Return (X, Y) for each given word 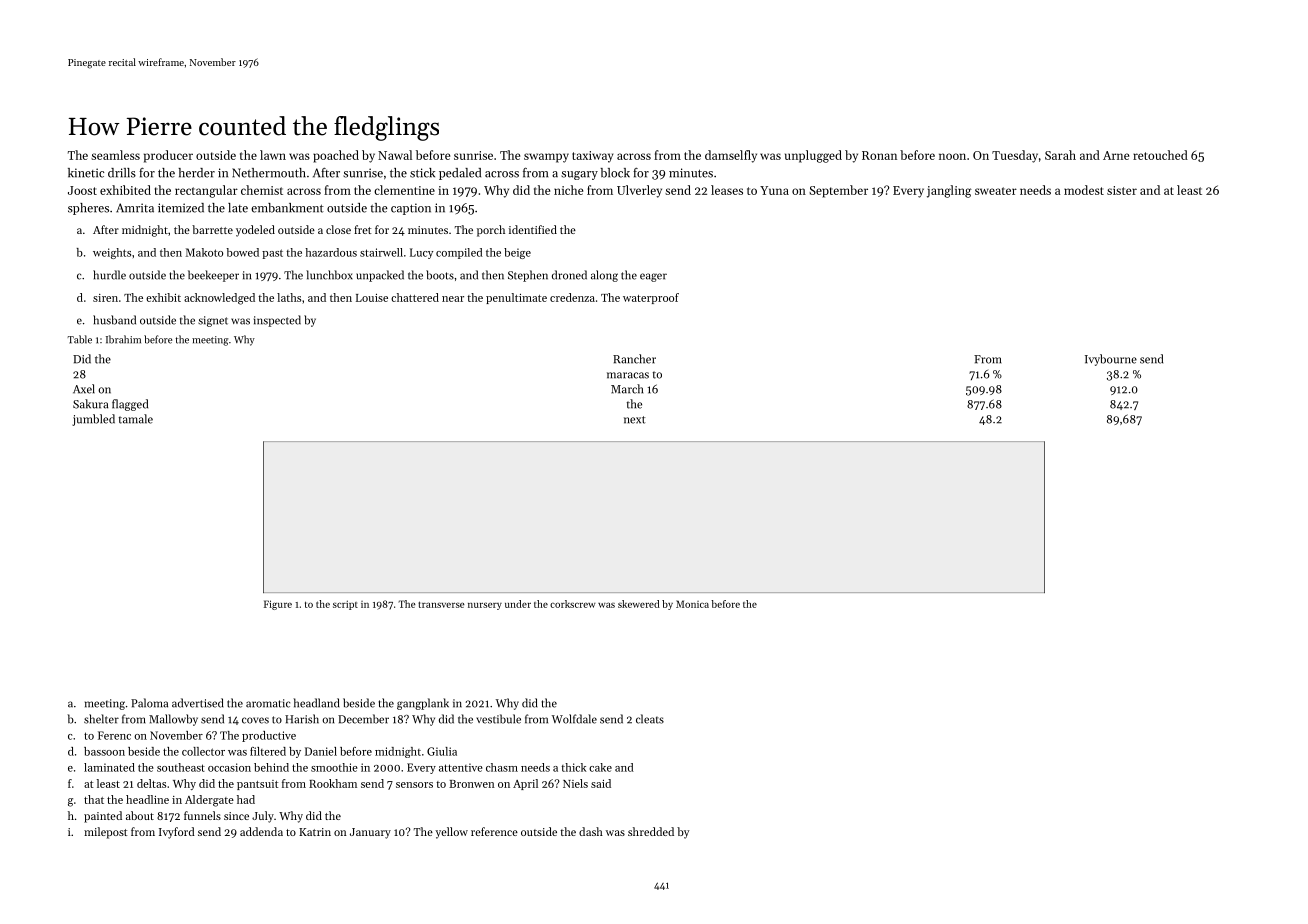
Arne (1116, 155)
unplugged (813, 156)
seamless (115, 155)
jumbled (93, 420)
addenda (261, 831)
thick (574, 767)
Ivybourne (1111, 360)
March (627, 389)
